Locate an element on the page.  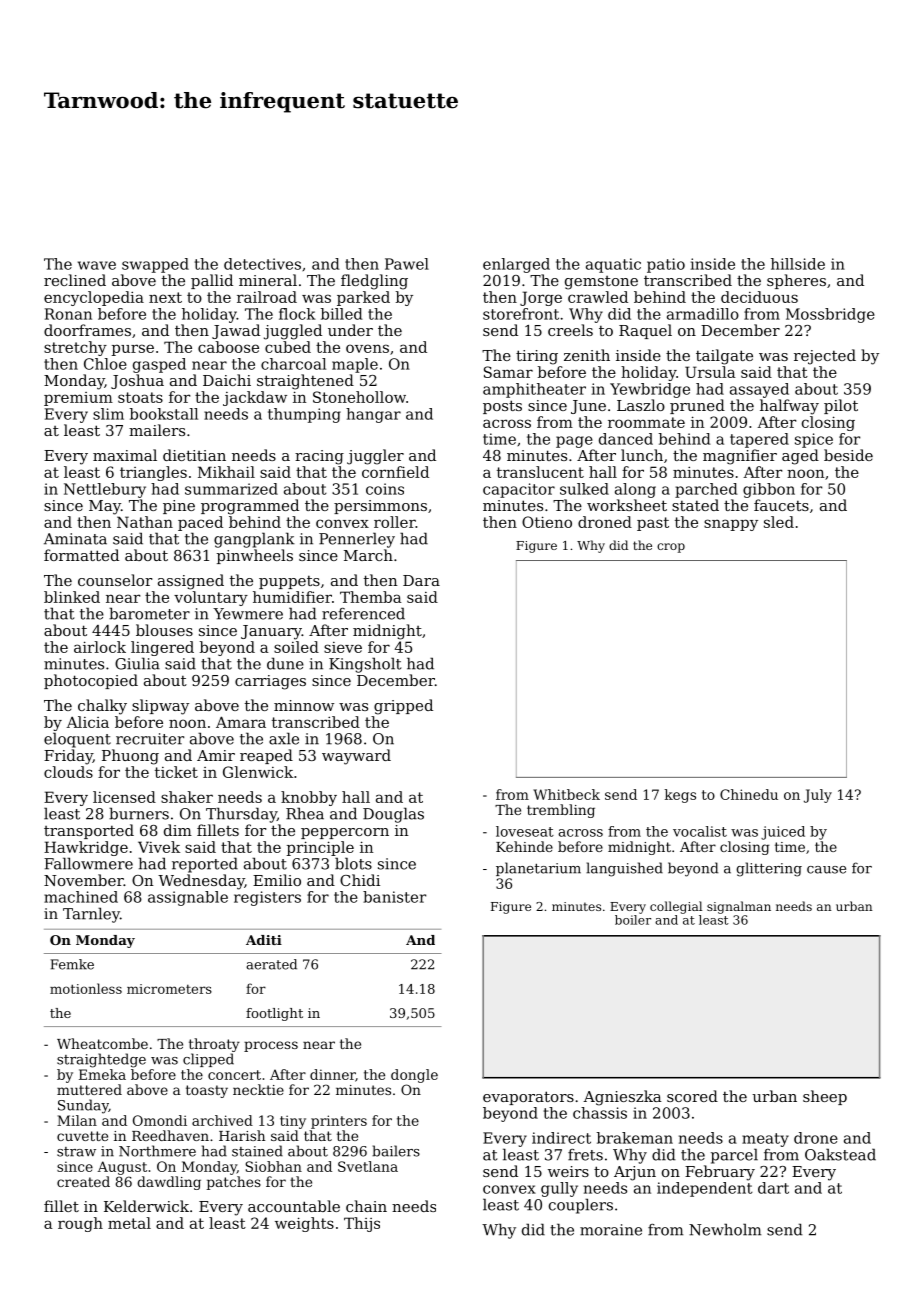
Mossbridge is located at coordinates (830, 315).
